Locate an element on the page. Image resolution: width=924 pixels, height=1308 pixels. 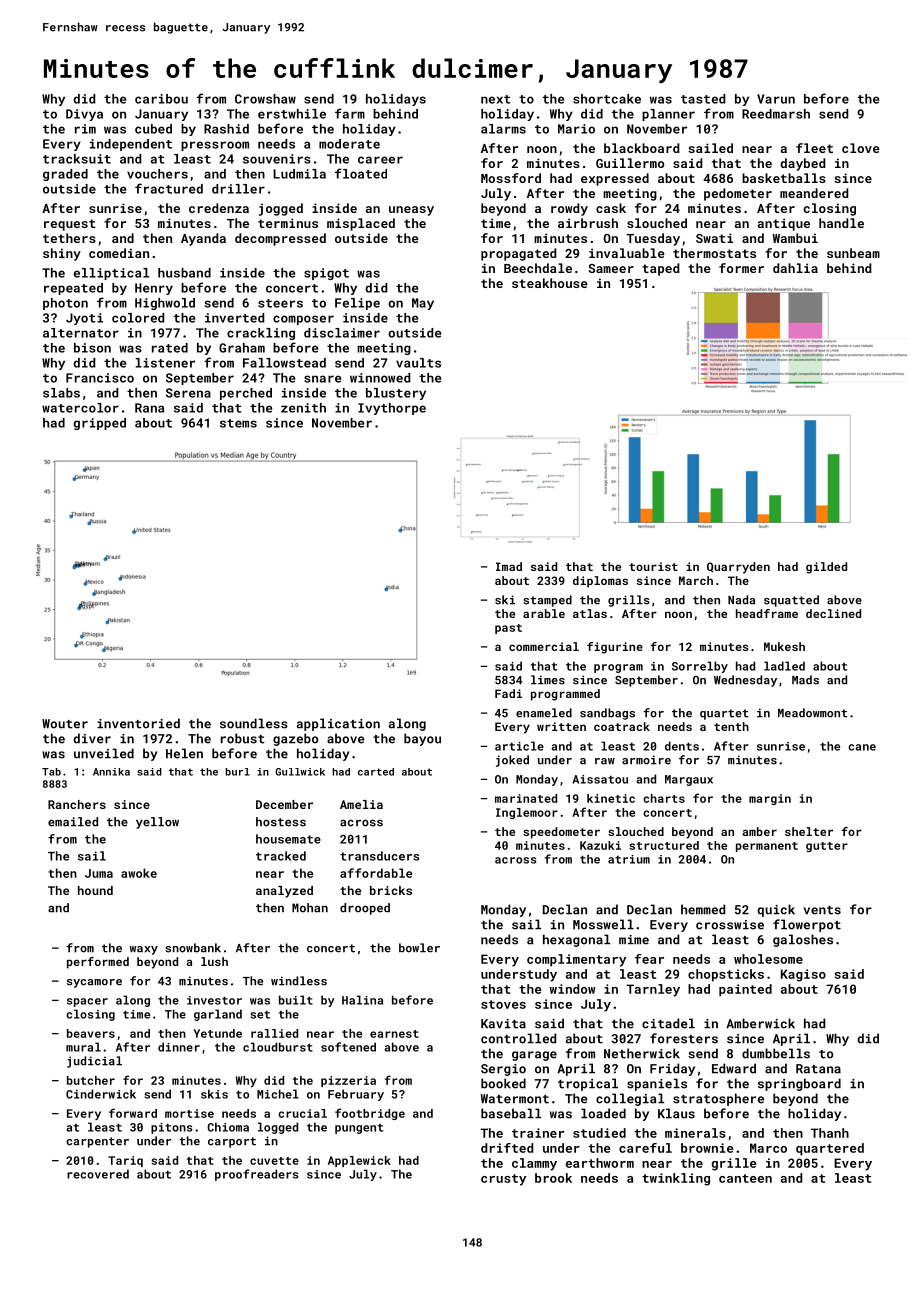
propagated is located at coordinates (518, 254).
